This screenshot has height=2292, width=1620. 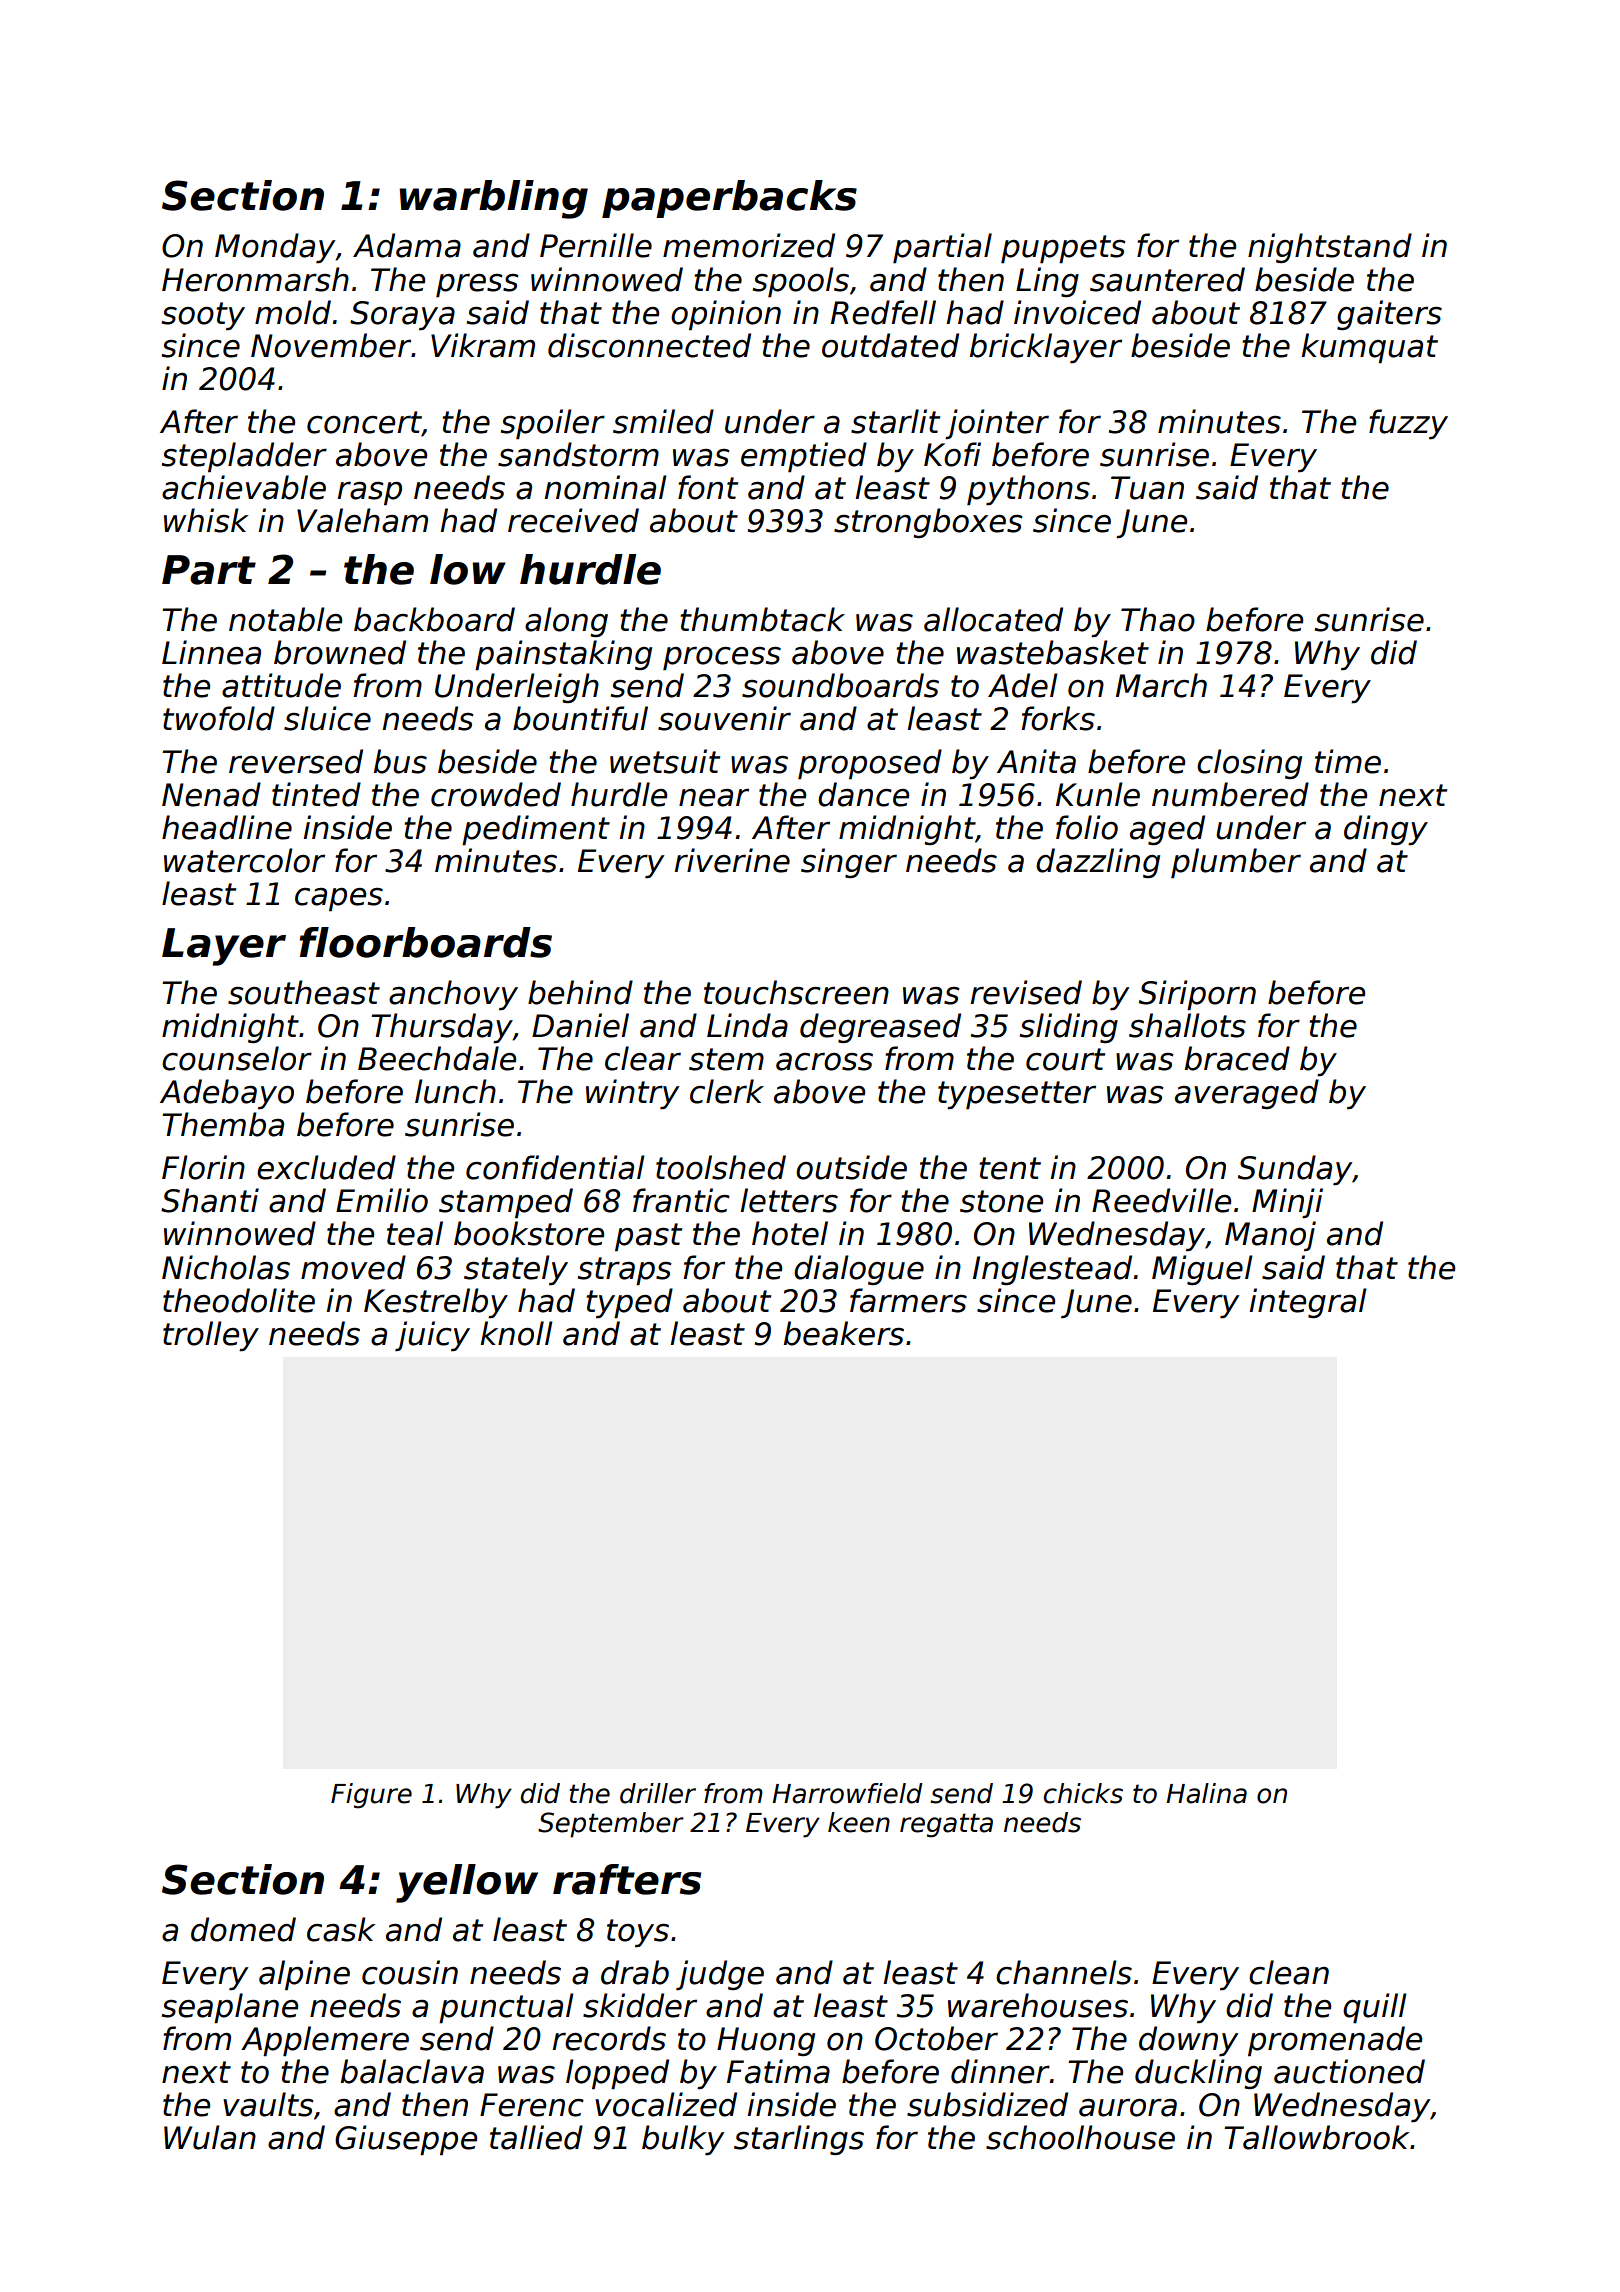 I want to click on singer, so click(x=849, y=863).
